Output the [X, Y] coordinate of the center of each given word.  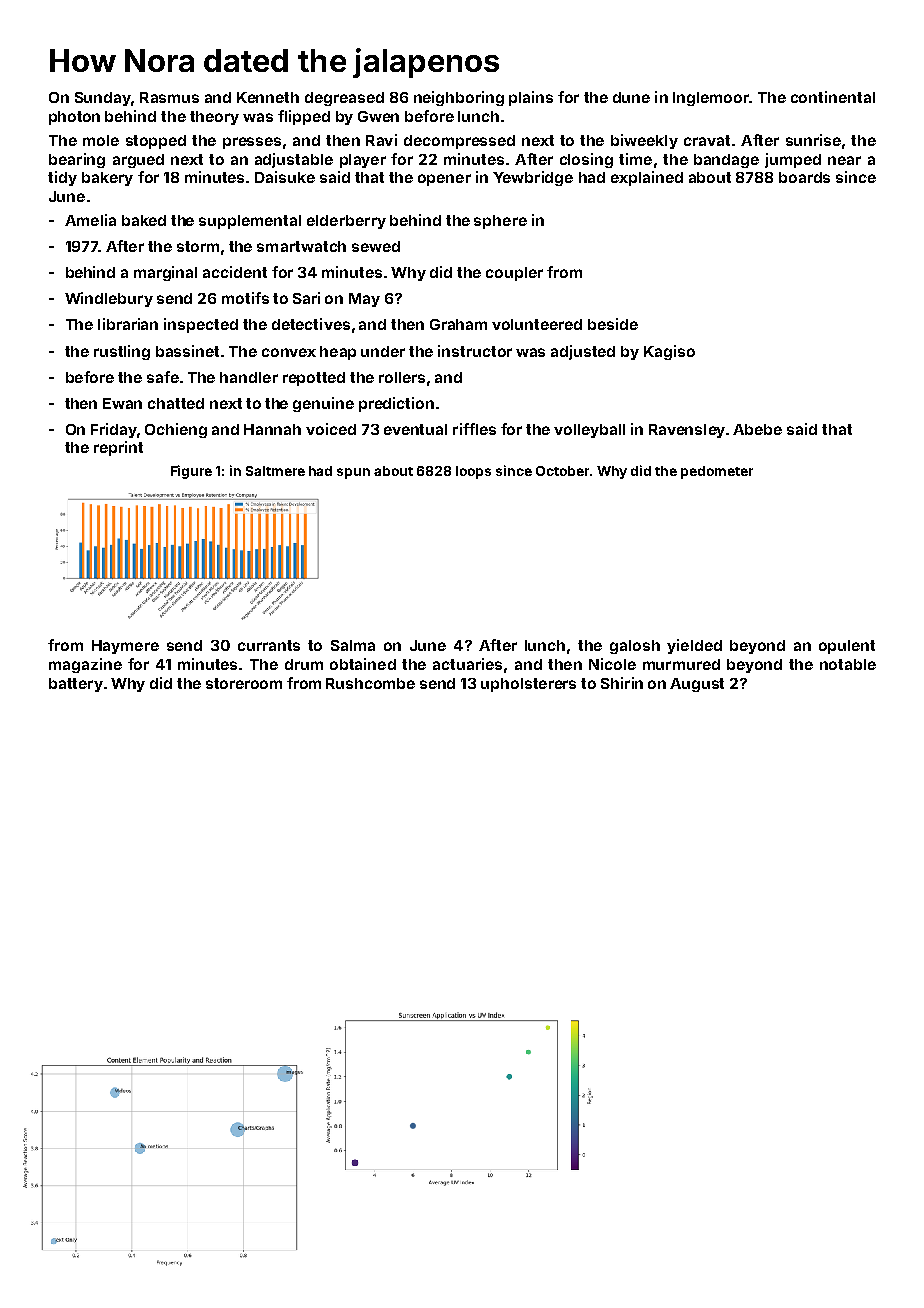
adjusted [583, 352]
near [844, 160]
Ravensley [687, 431]
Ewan [122, 403]
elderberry [346, 222]
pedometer [717, 472]
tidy [62, 178]
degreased [344, 99]
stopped [156, 142]
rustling [122, 352]
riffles [474, 429]
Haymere [125, 647]
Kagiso [669, 352]
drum [304, 664]
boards [804, 177]
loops [473, 472]
